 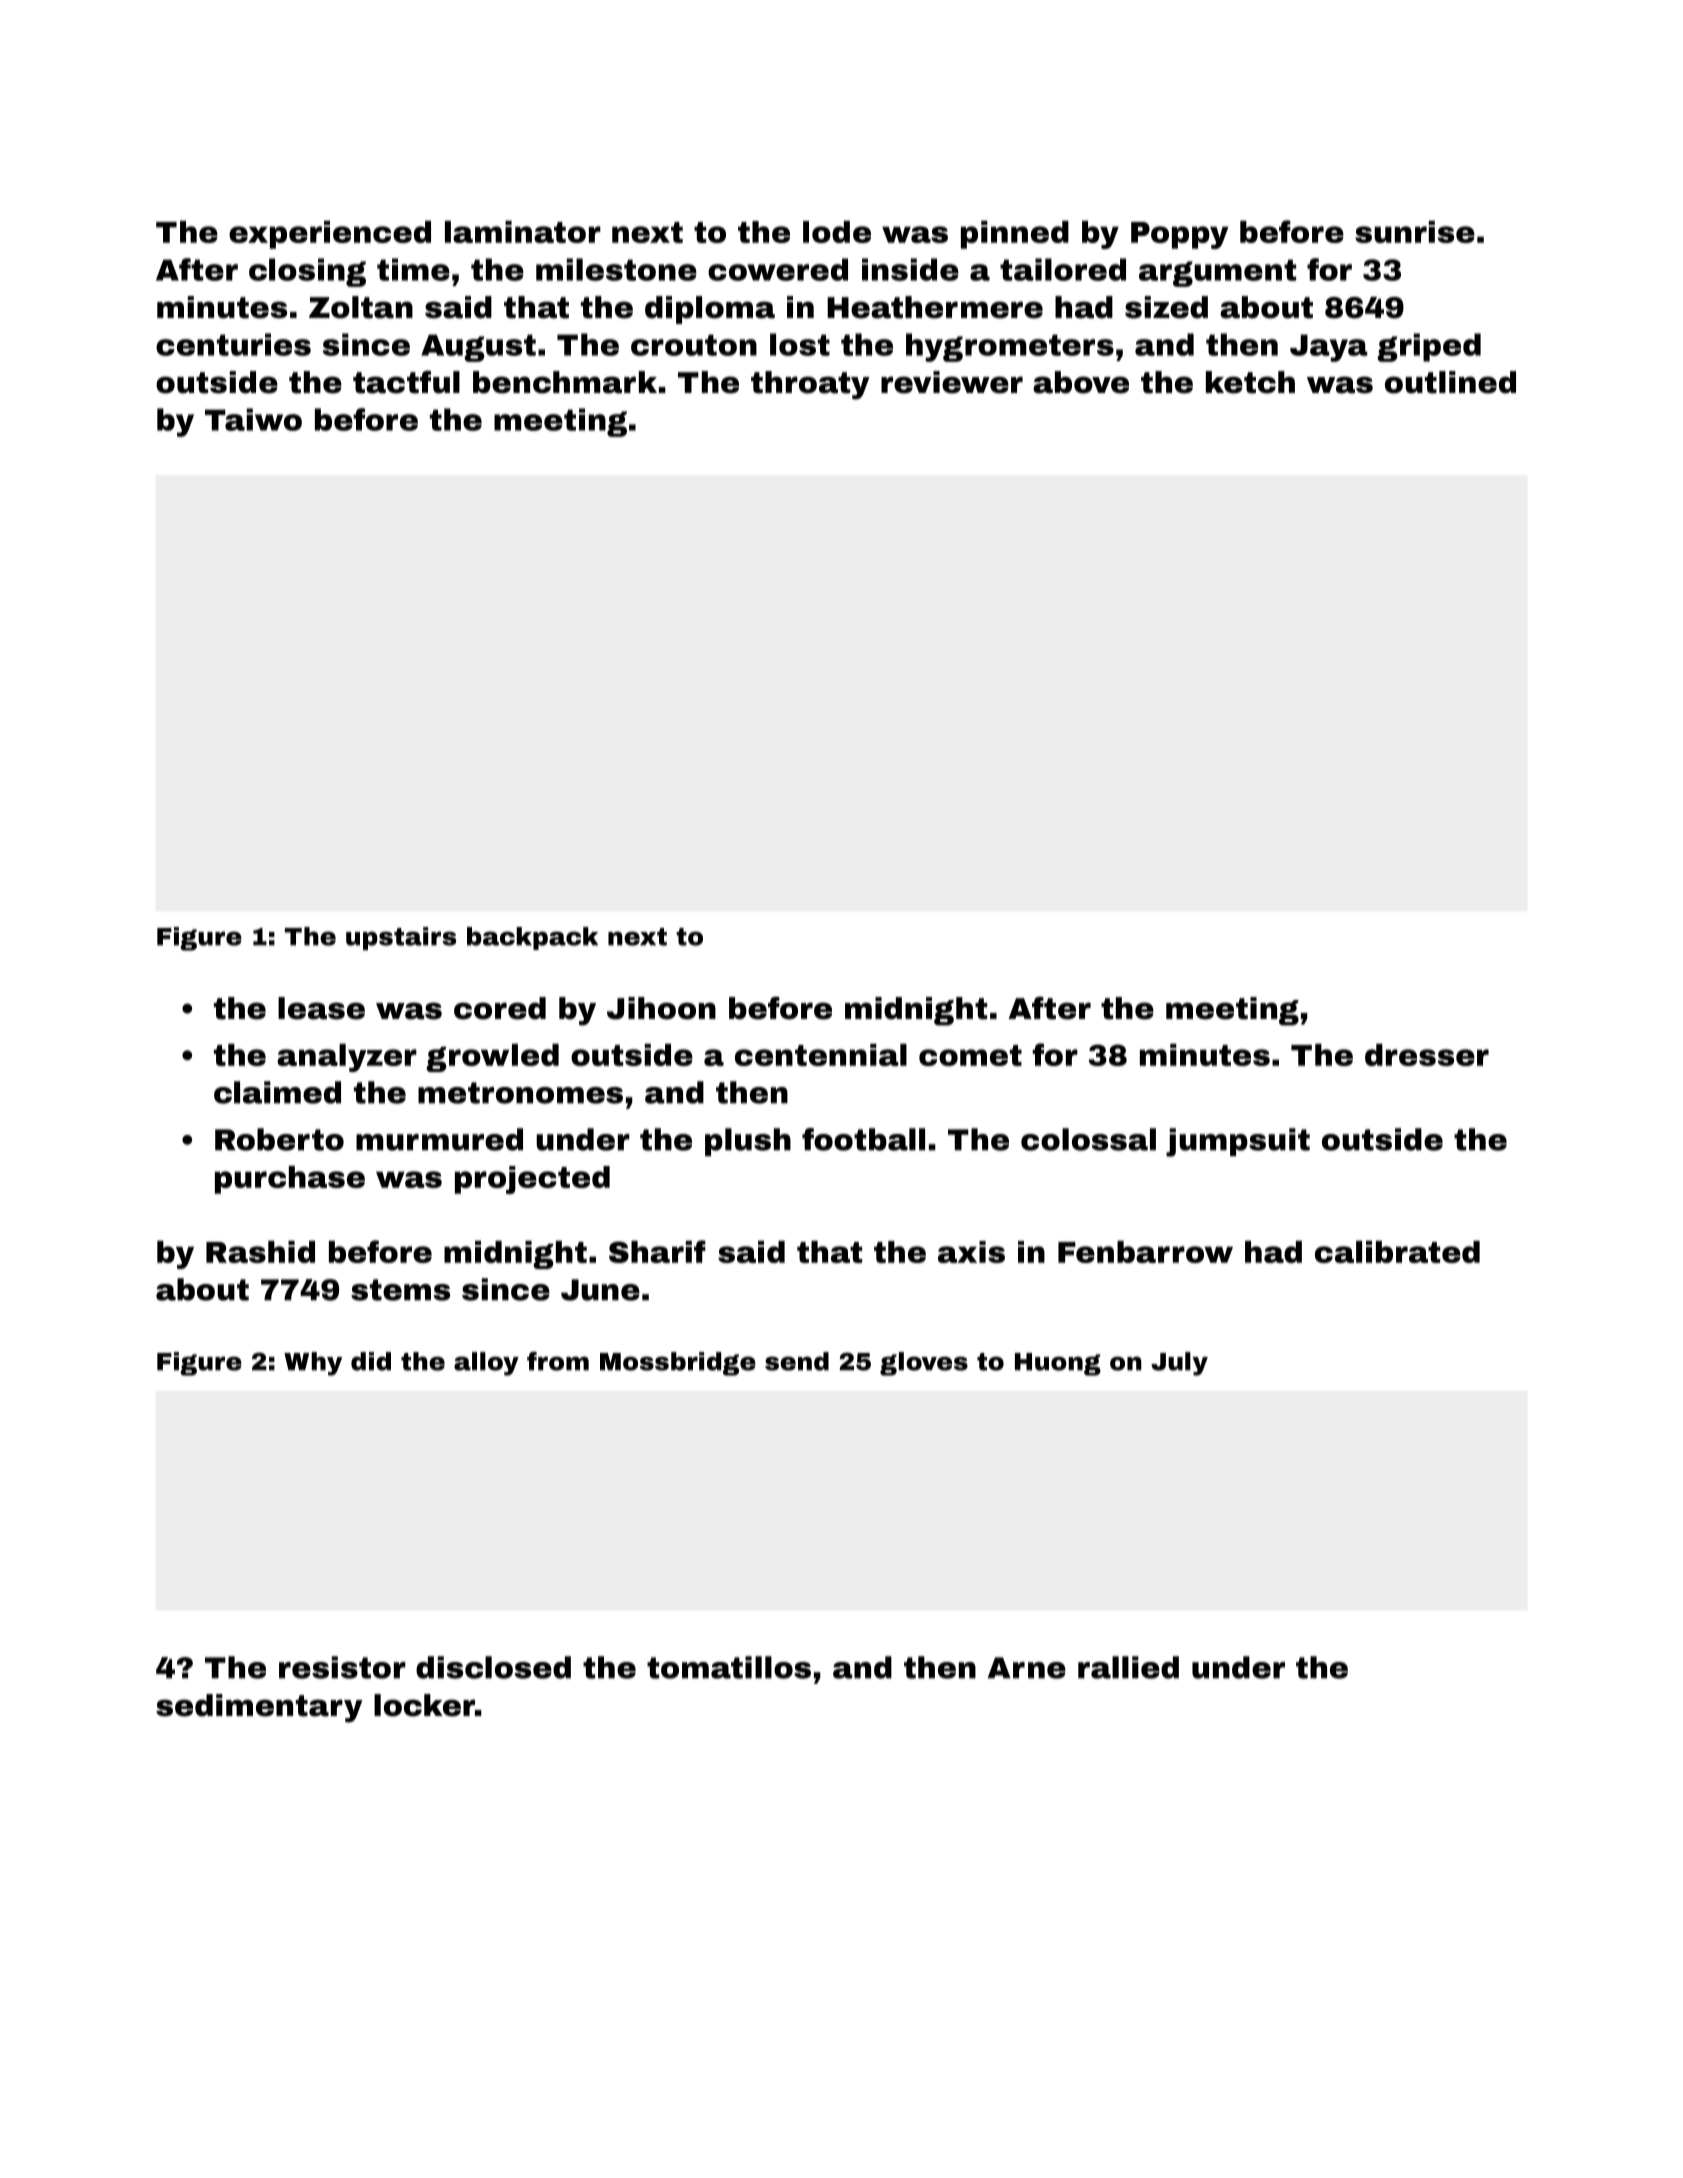 I want to click on ketch, so click(x=1250, y=382).
